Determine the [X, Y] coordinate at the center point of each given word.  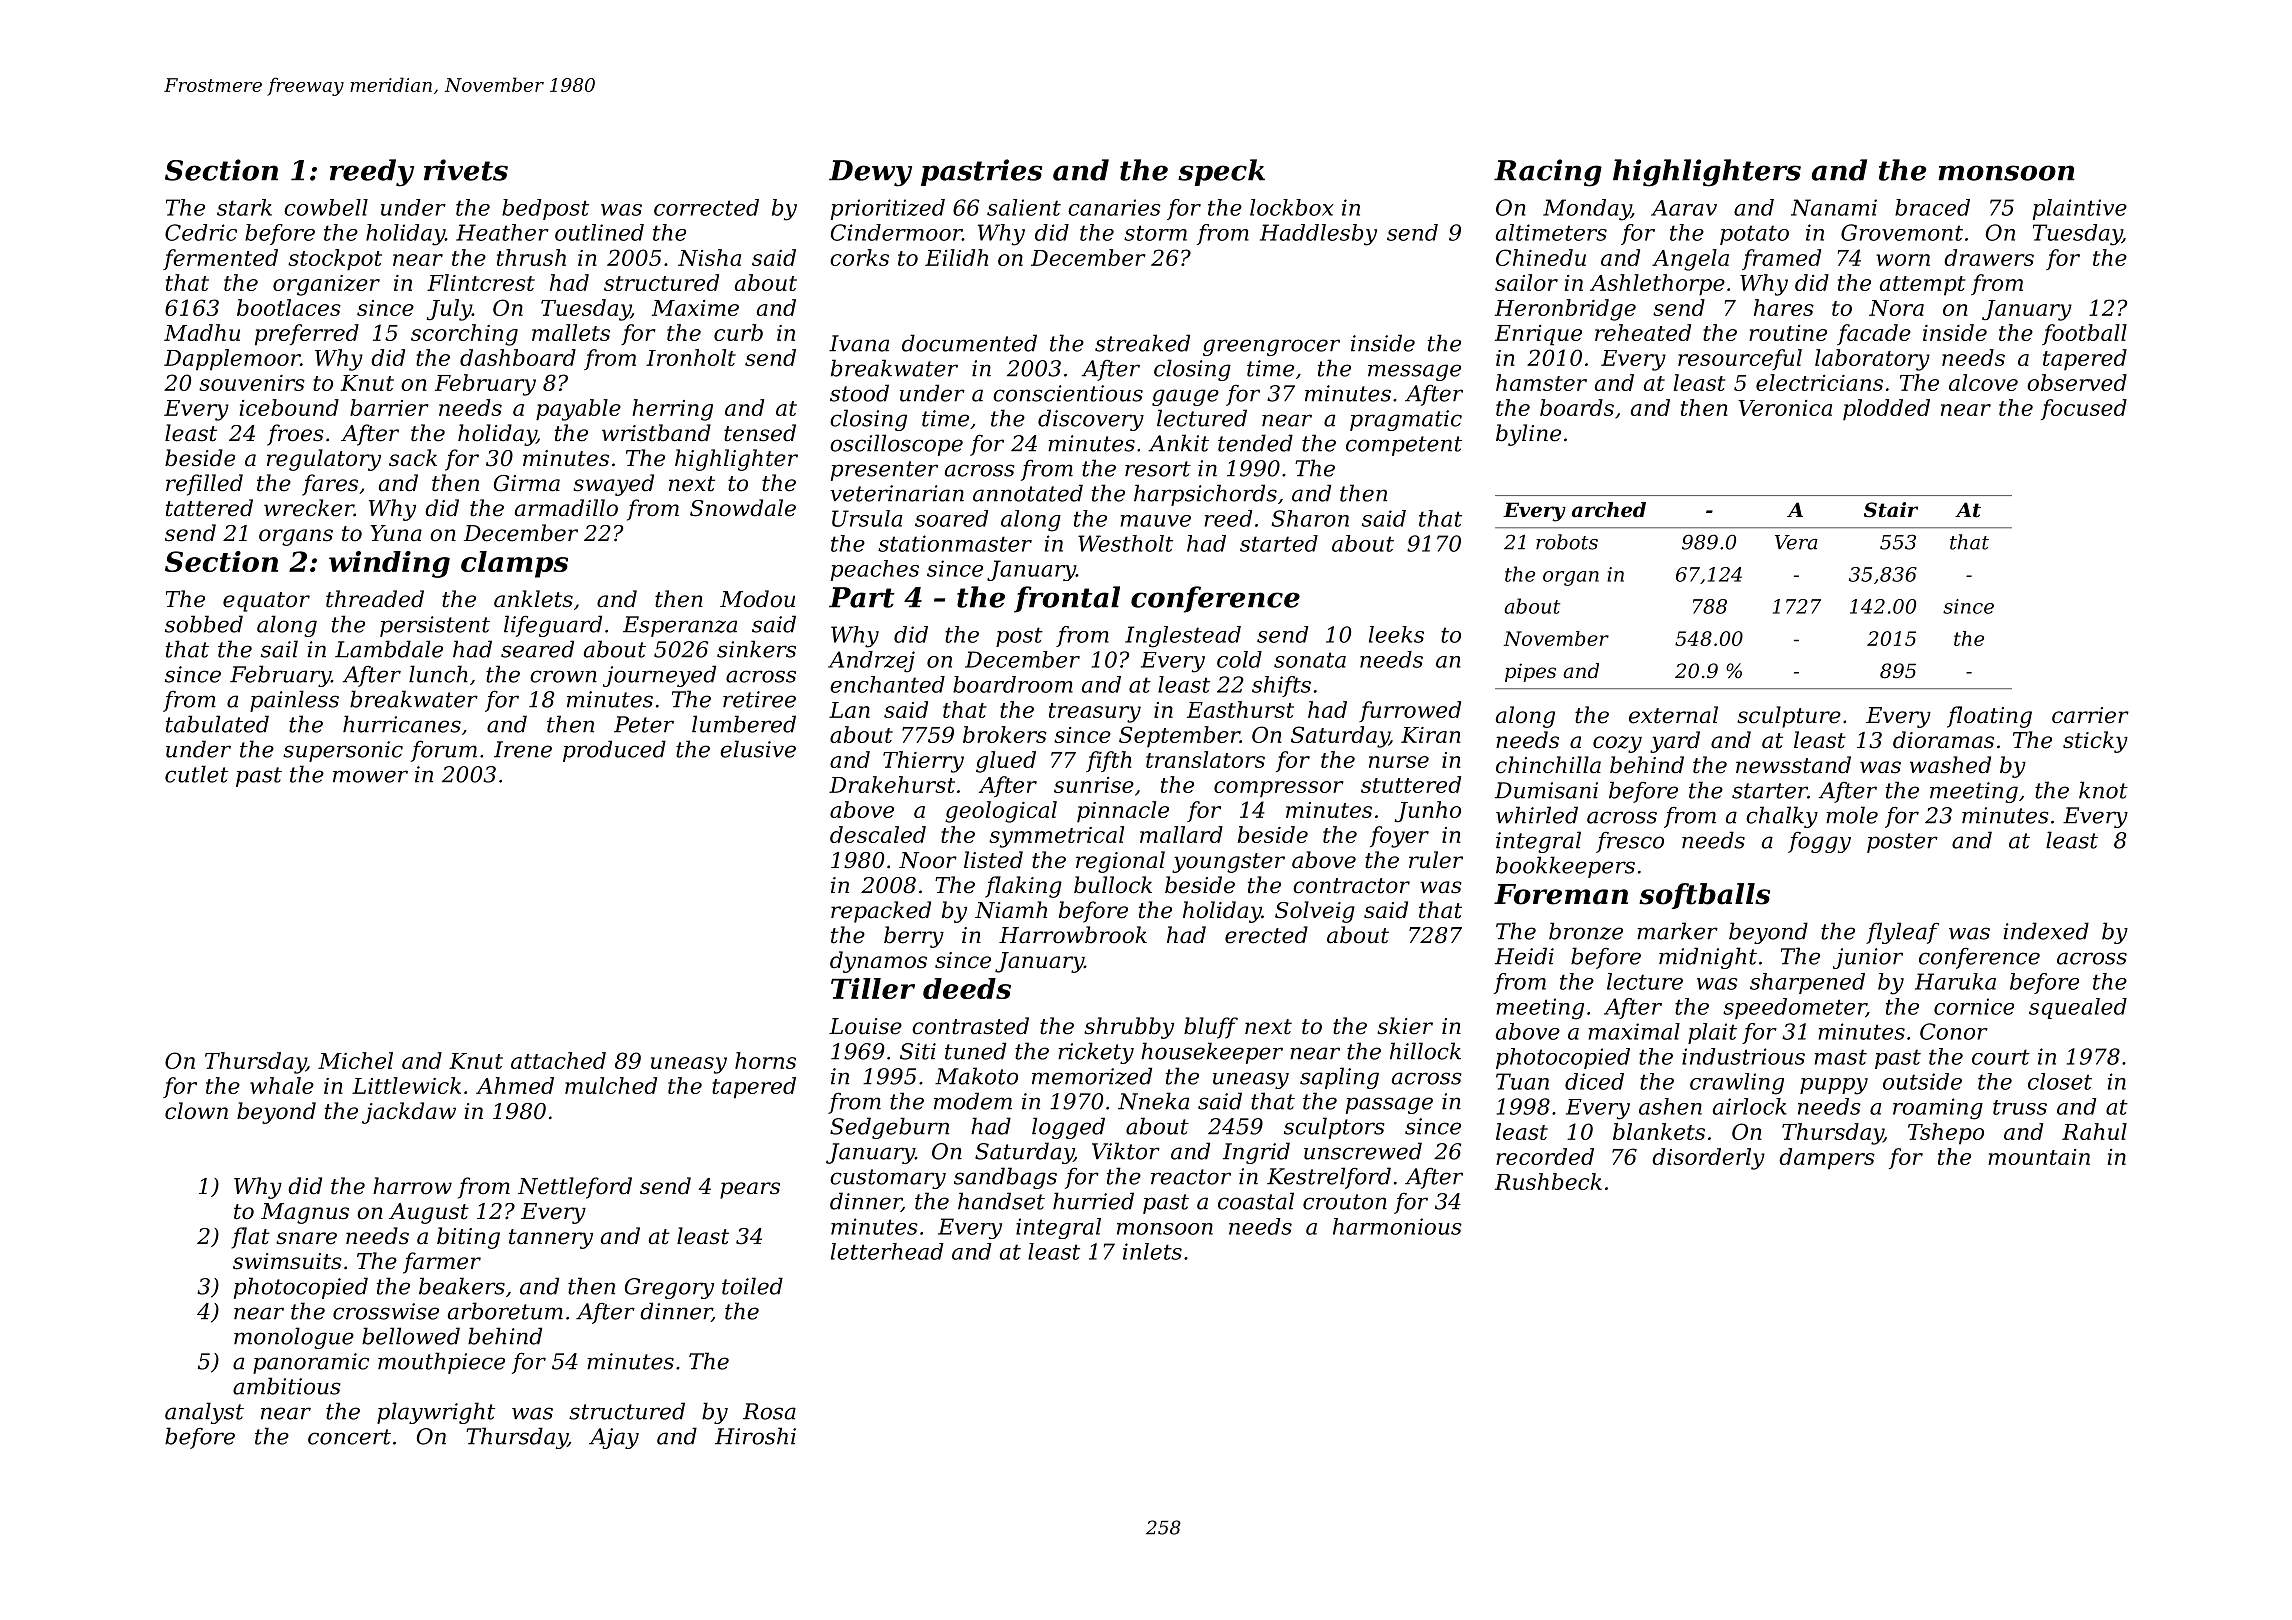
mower [370, 776]
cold [1239, 659]
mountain [2039, 1157]
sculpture [1789, 717]
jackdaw [409, 1113]
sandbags [1005, 1178]
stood [859, 393]
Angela [1690, 260]
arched [1609, 510]
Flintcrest [481, 282]
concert [349, 1437]
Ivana [859, 343]
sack [413, 458]
